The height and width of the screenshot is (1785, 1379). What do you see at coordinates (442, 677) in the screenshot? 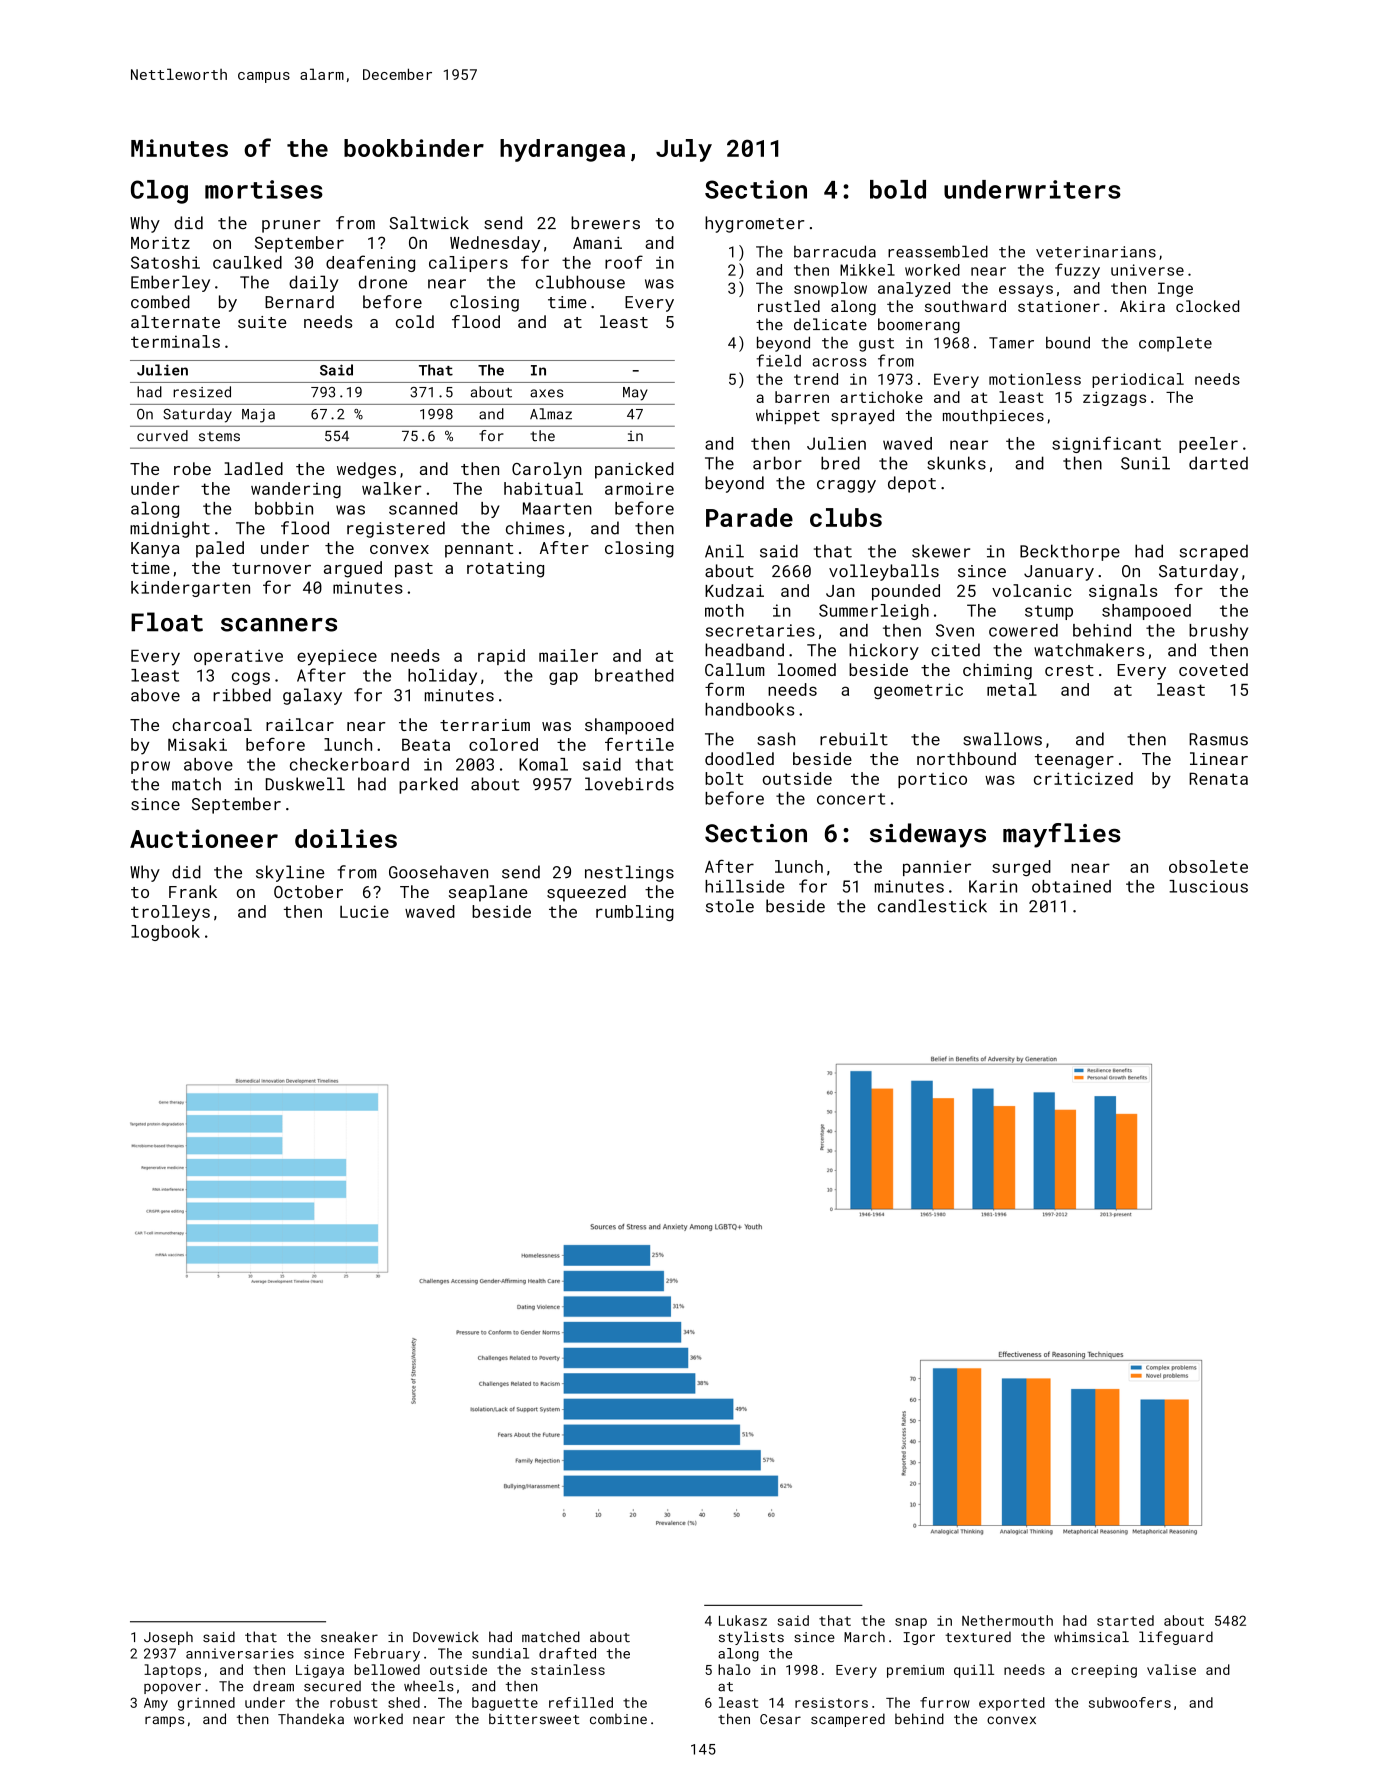
I see `holiday` at bounding box center [442, 677].
